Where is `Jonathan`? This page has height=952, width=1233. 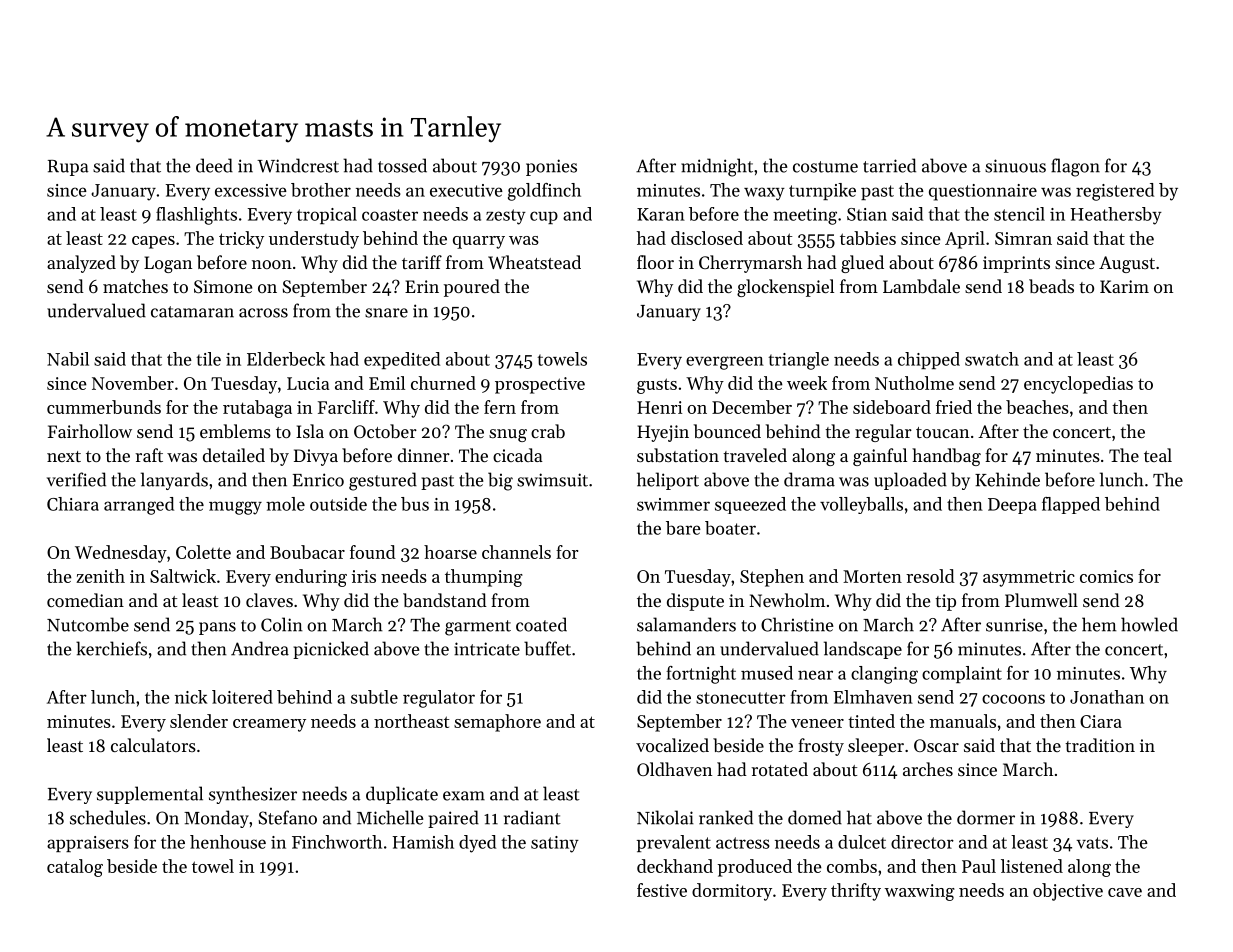 Jonathan is located at coordinates (1107, 697).
